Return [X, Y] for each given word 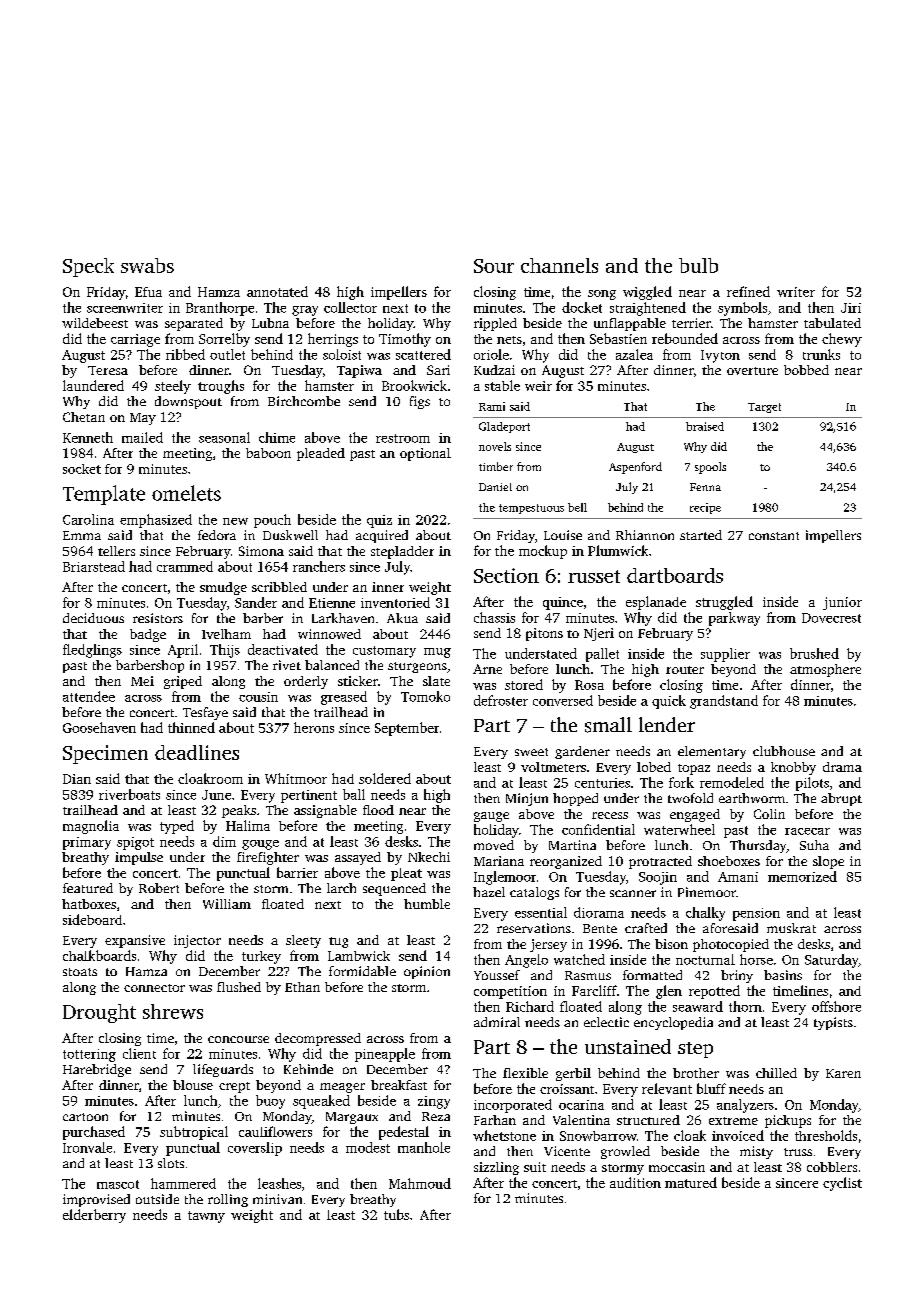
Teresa [108, 370]
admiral [497, 1022]
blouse [193, 1085]
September [407, 729]
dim [224, 841]
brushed [814, 653]
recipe [705, 508]
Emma [82, 535]
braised [705, 426]
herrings [333, 340]
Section [506, 575]
